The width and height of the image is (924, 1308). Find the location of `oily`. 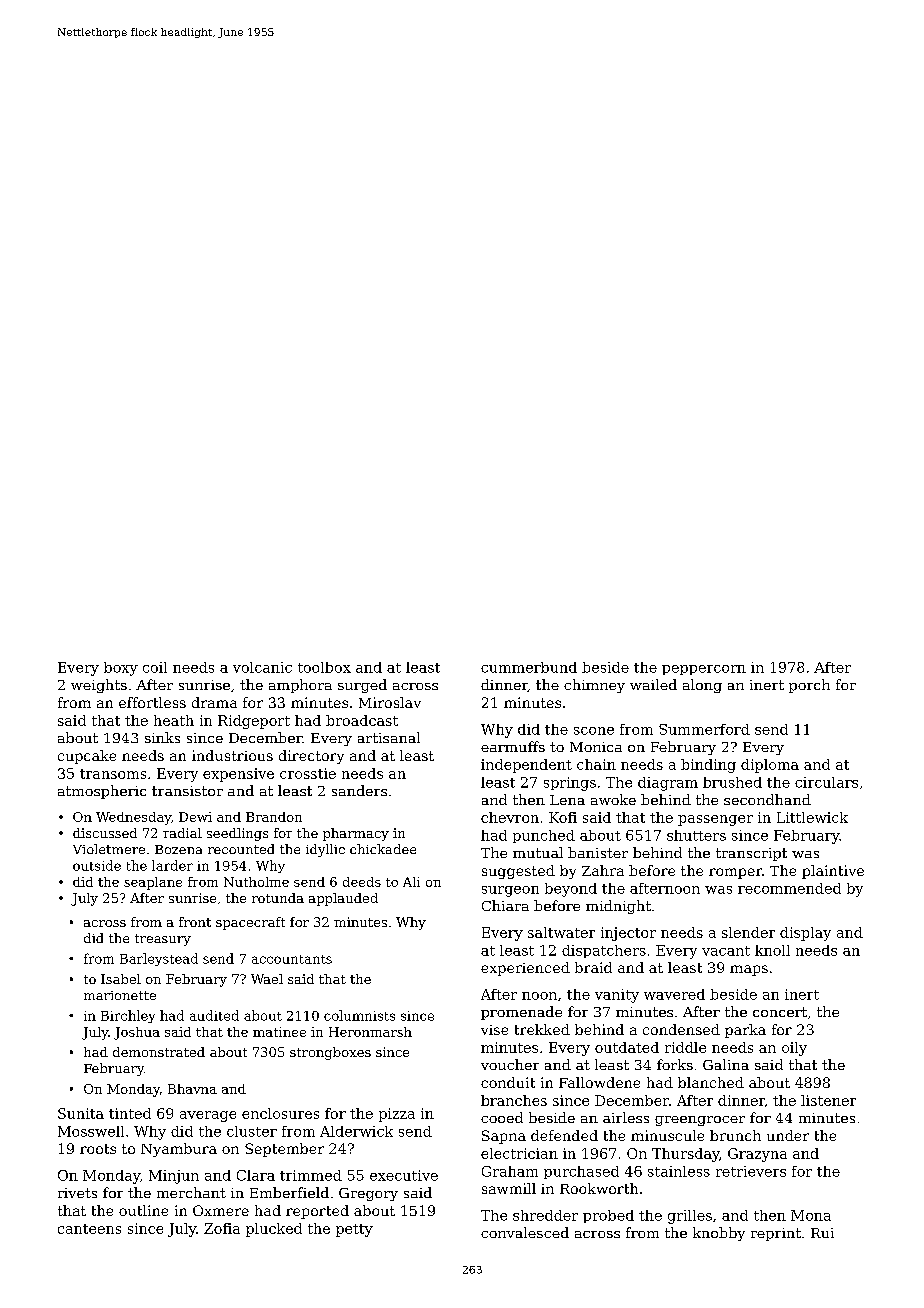

oily is located at coordinates (794, 1049).
